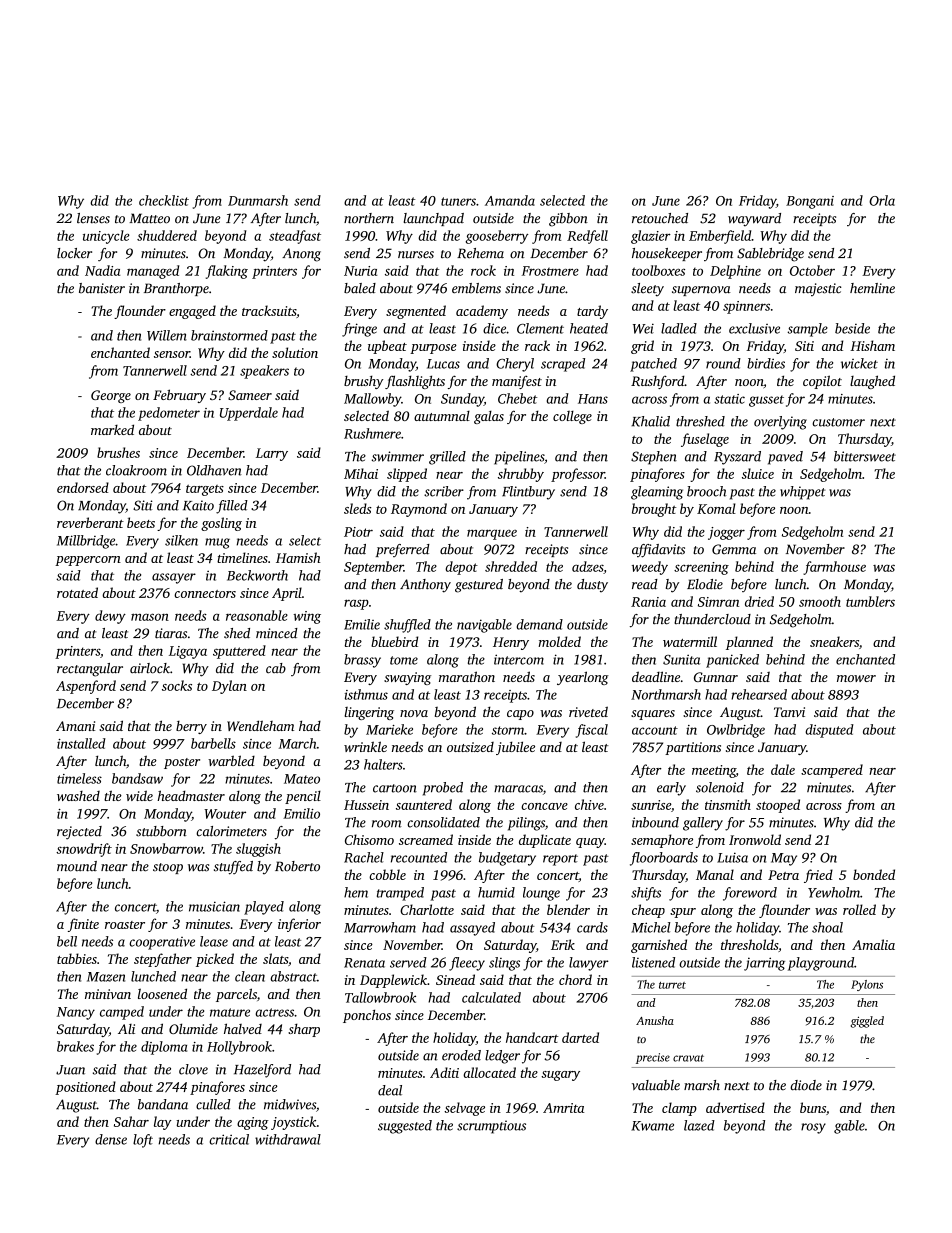 The height and width of the screenshot is (1233, 952). Describe the element at coordinates (227, 272) in the screenshot. I see `flaking` at that location.
